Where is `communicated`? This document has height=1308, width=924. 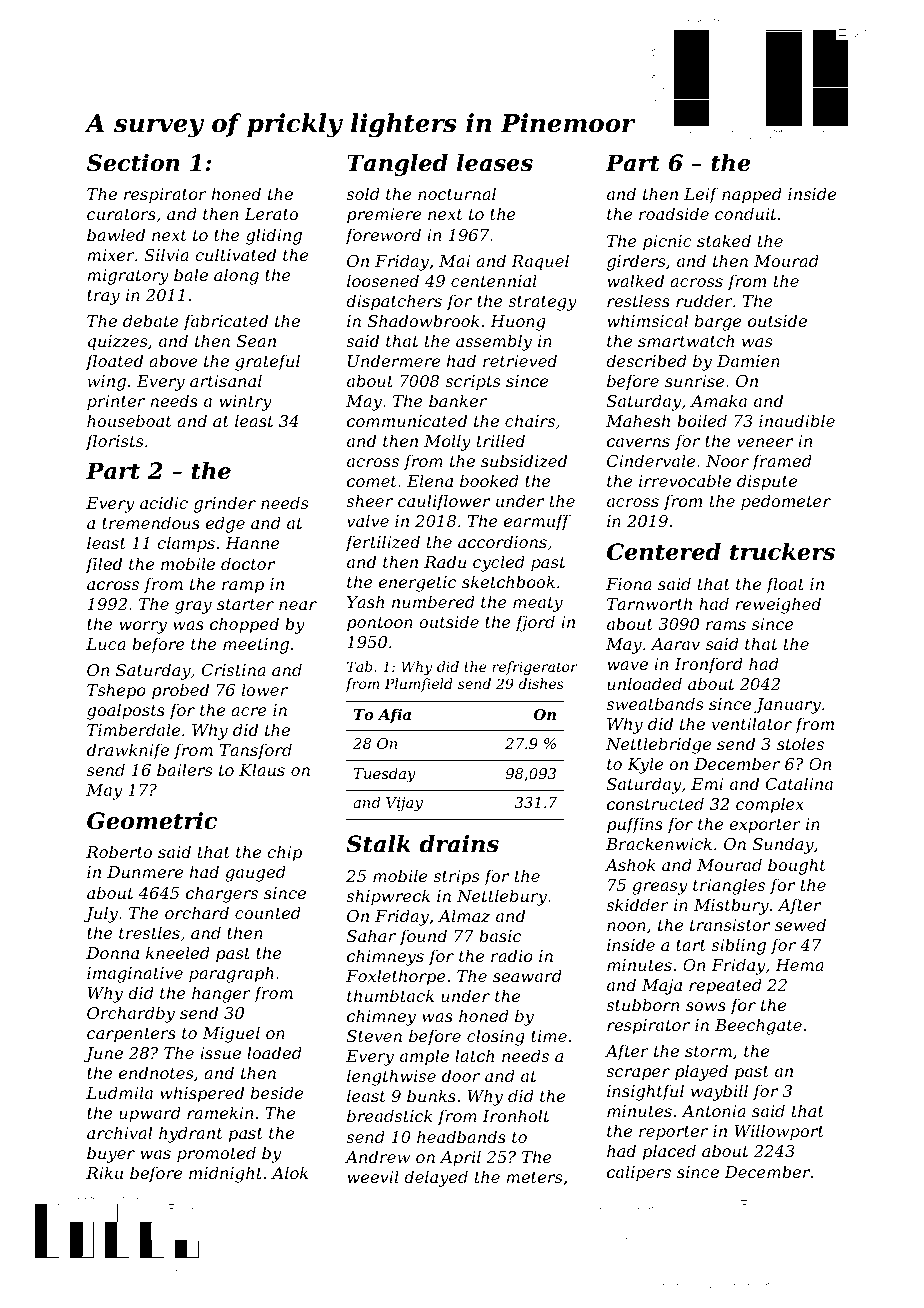 communicated is located at coordinates (407, 420).
